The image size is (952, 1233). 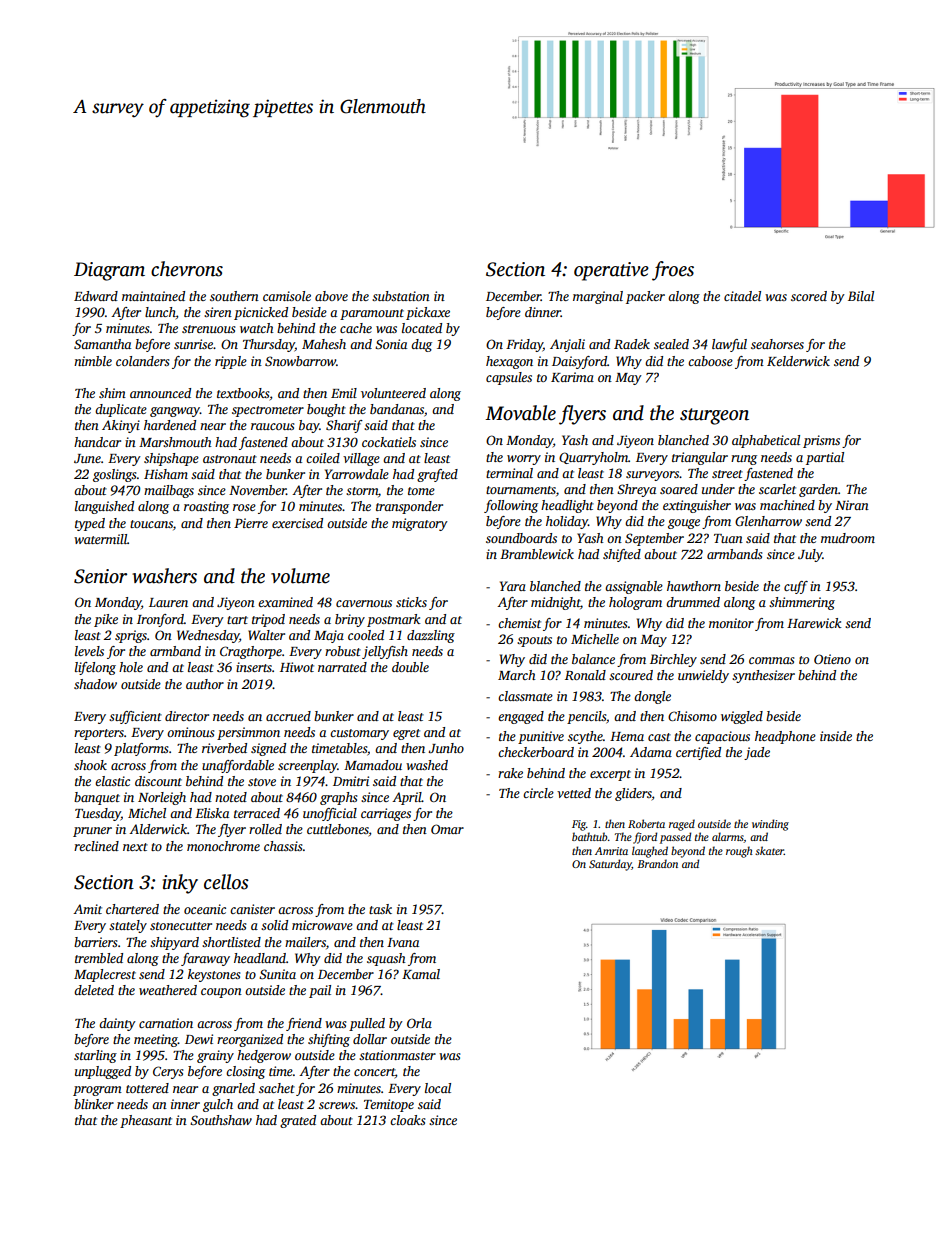 I want to click on hardened, so click(x=170, y=425).
